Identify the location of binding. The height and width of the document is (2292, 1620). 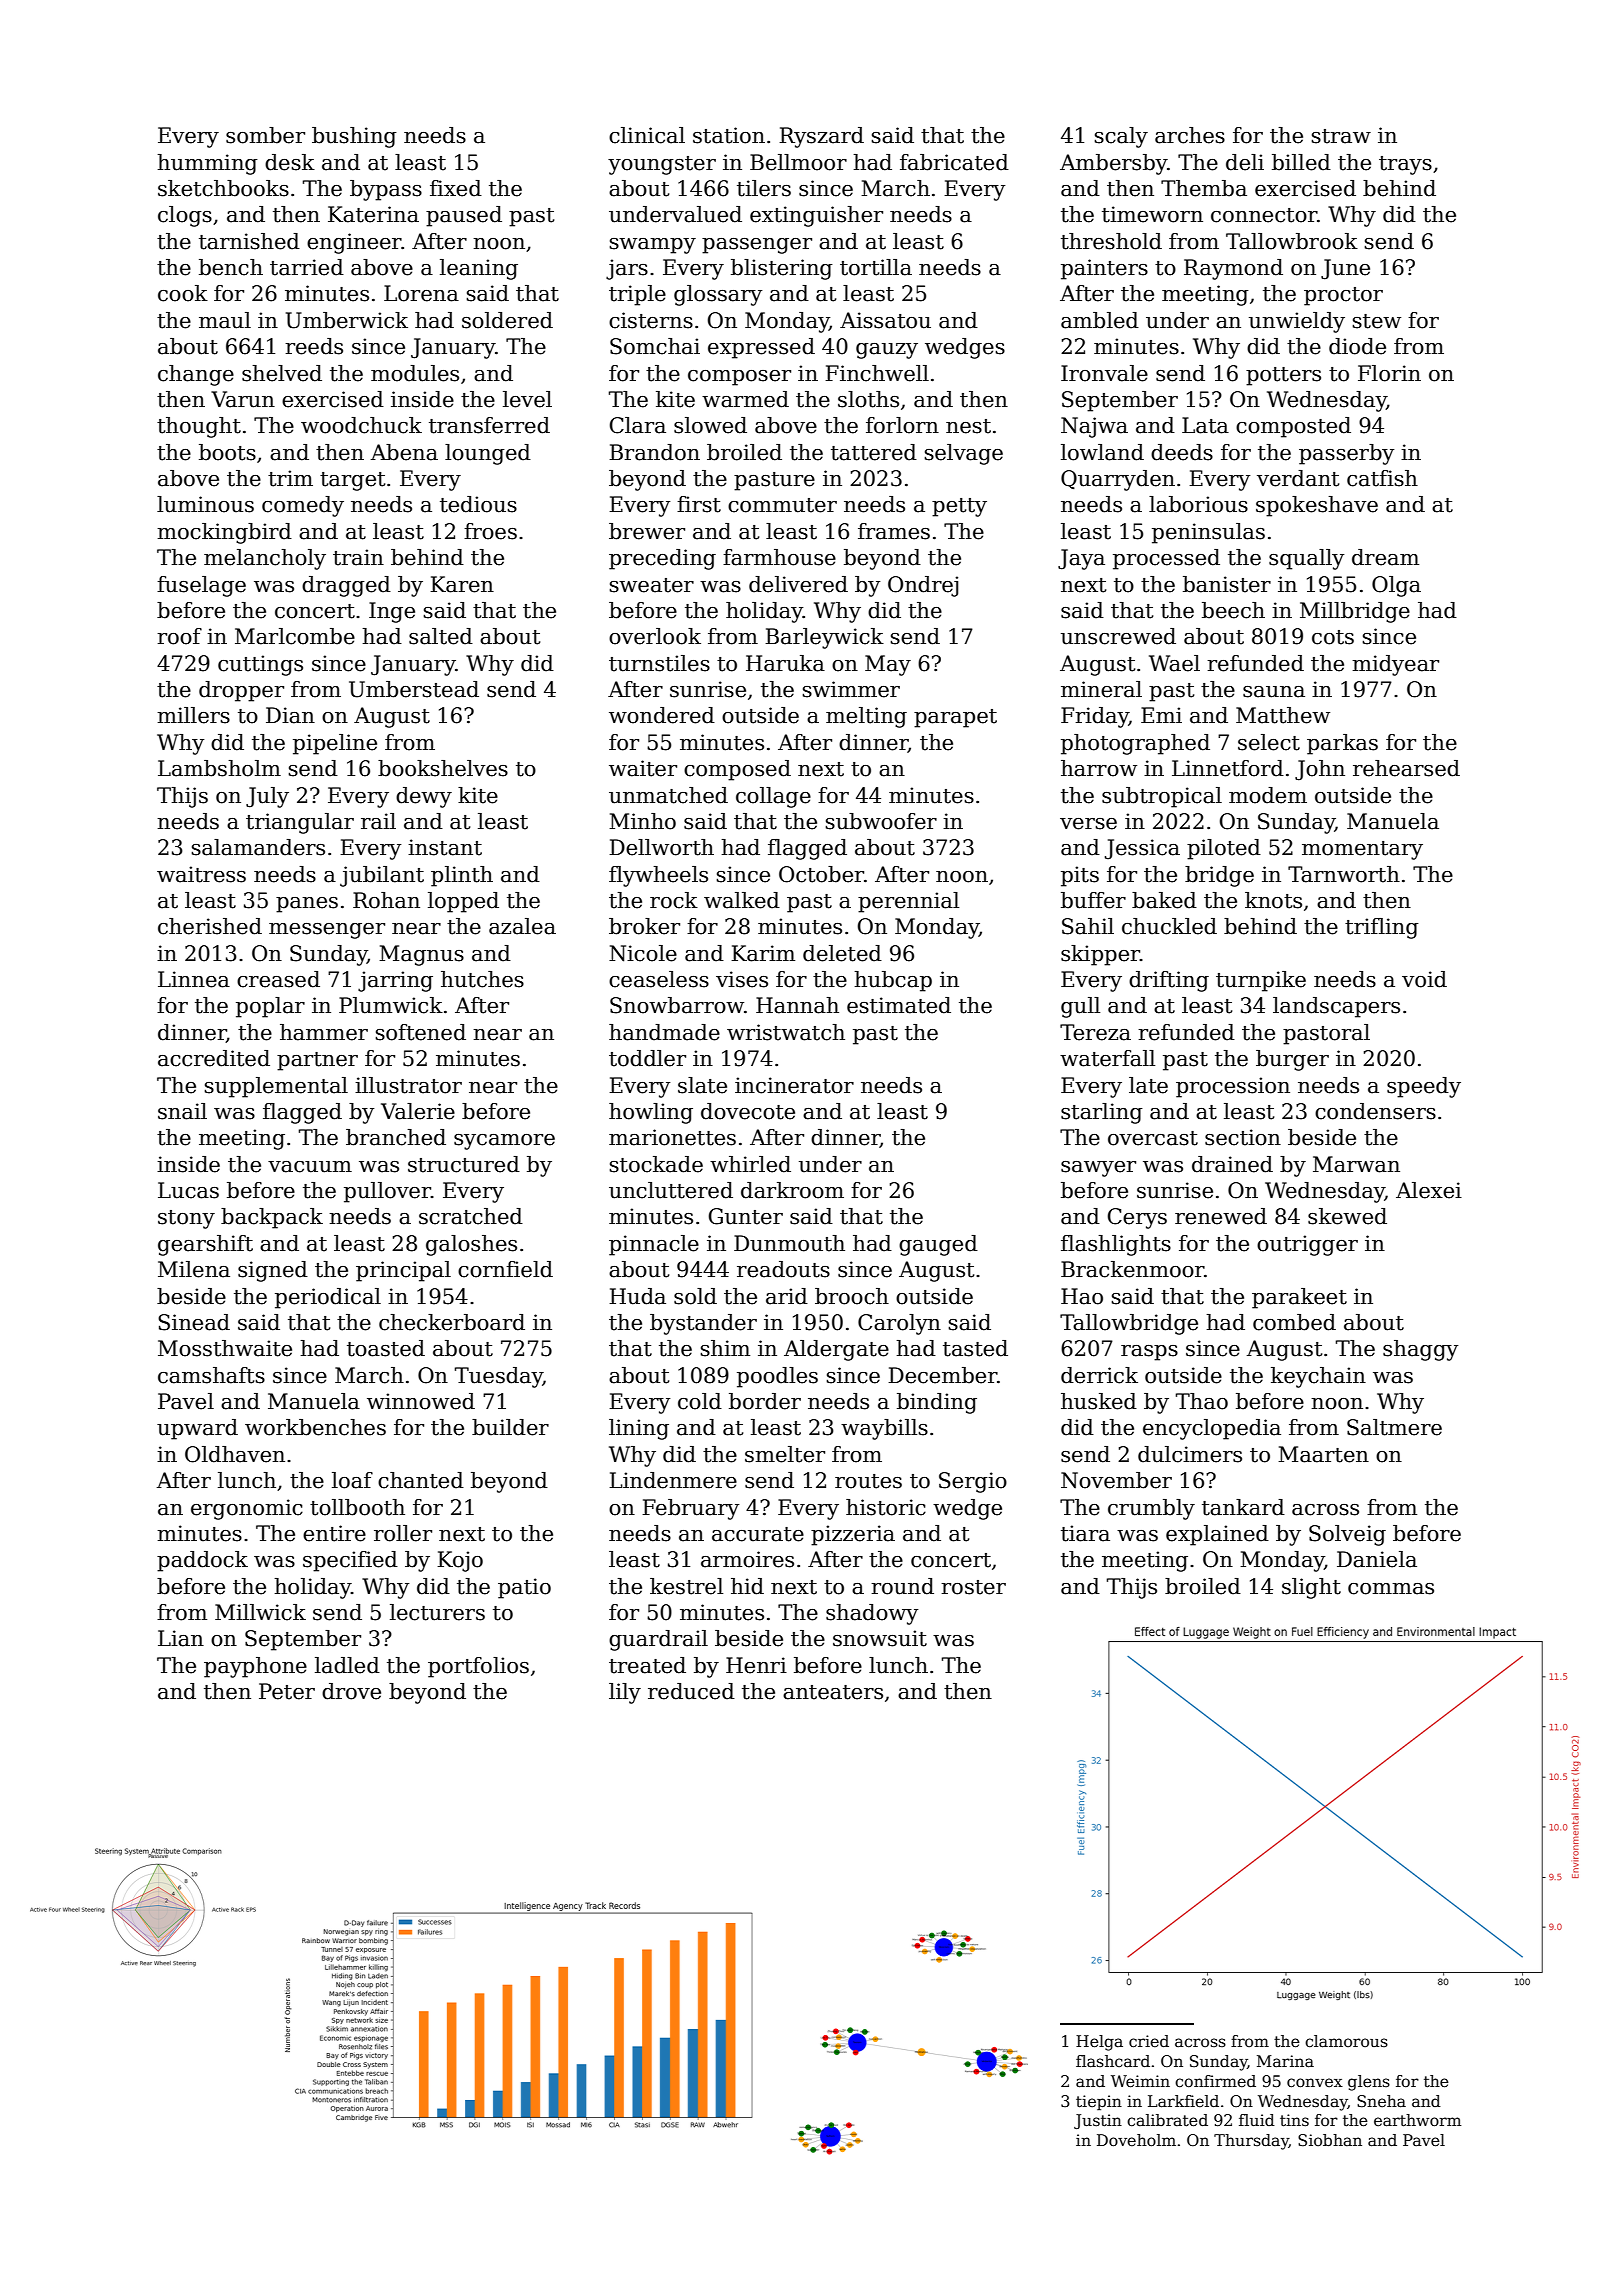
(937, 1403).
